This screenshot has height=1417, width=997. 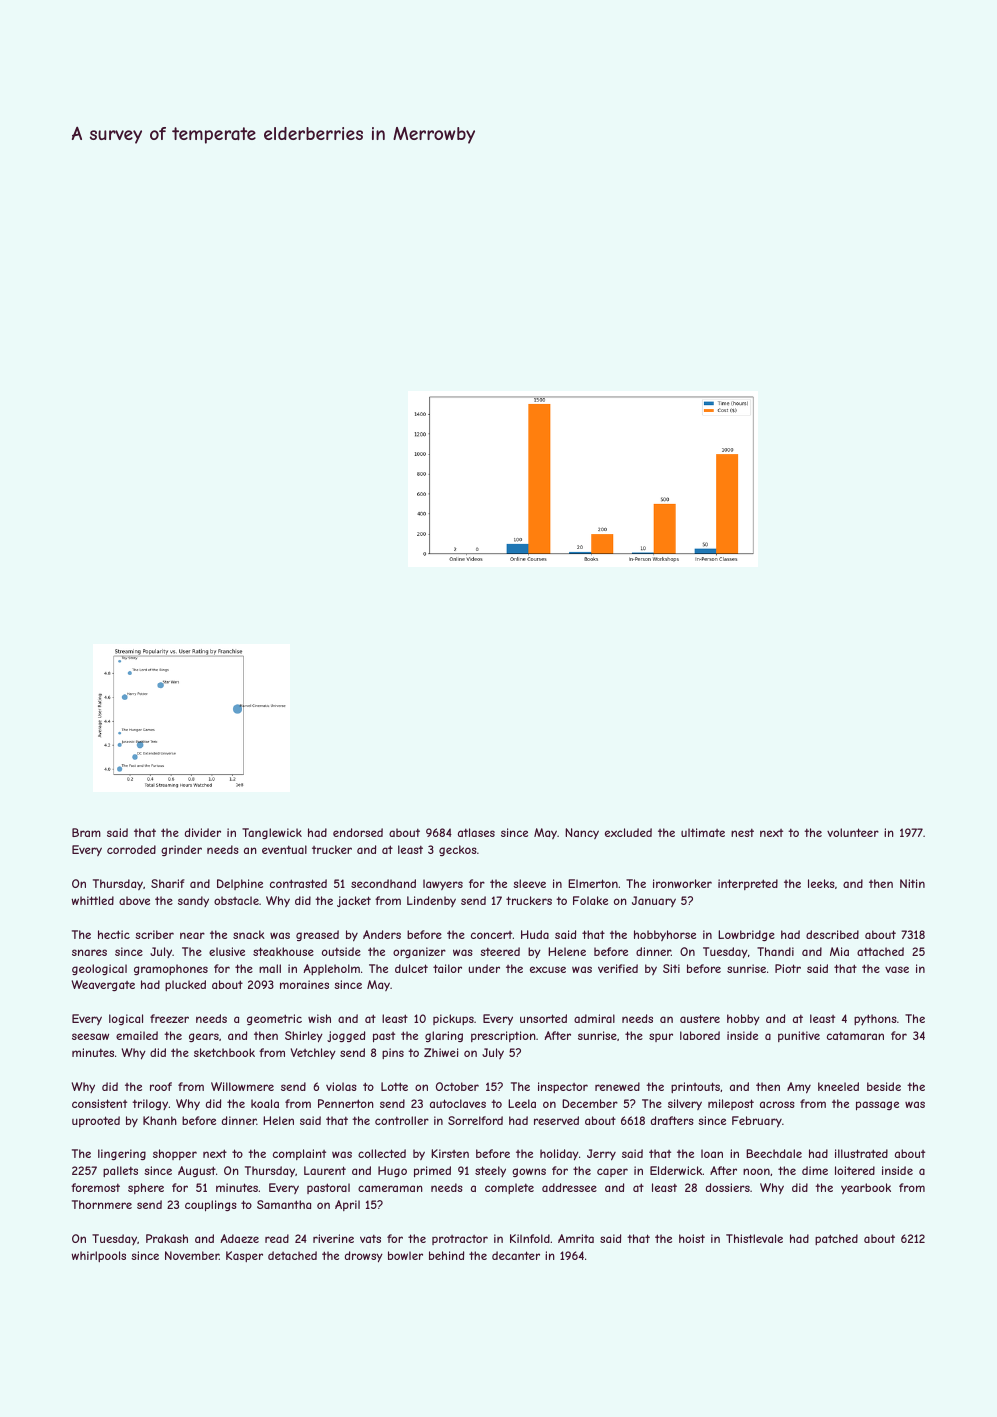 I want to click on whirlpools, so click(x=98, y=1256).
